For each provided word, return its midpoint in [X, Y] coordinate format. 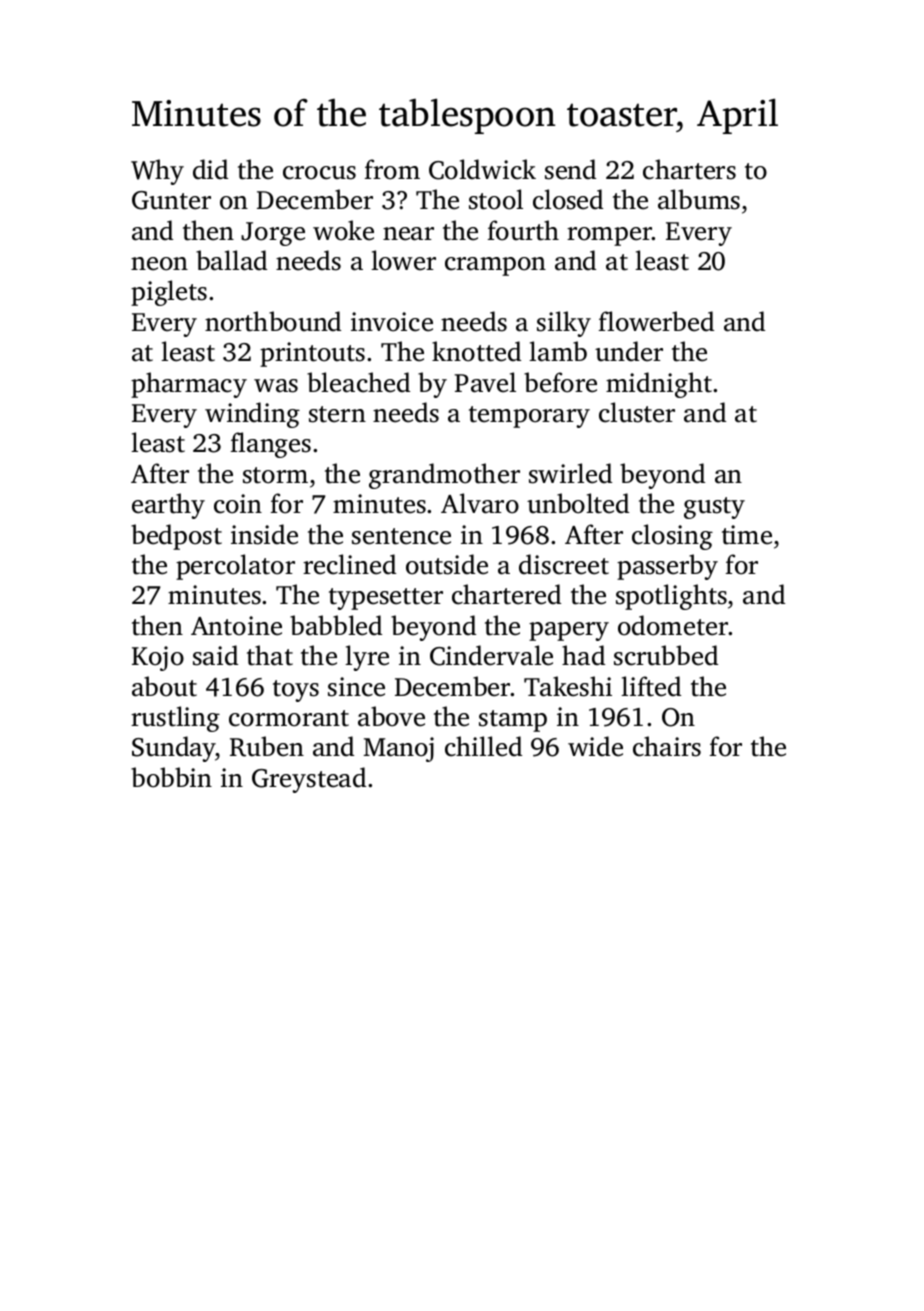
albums [699, 199]
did [210, 169]
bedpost [176, 537]
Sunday [174, 749]
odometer [673, 625]
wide [595, 746]
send [570, 169]
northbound [273, 321]
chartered [506, 594]
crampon [495, 266]
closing [672, 537]
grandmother [444, 476]
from [392, 169]
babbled [336, 625]
